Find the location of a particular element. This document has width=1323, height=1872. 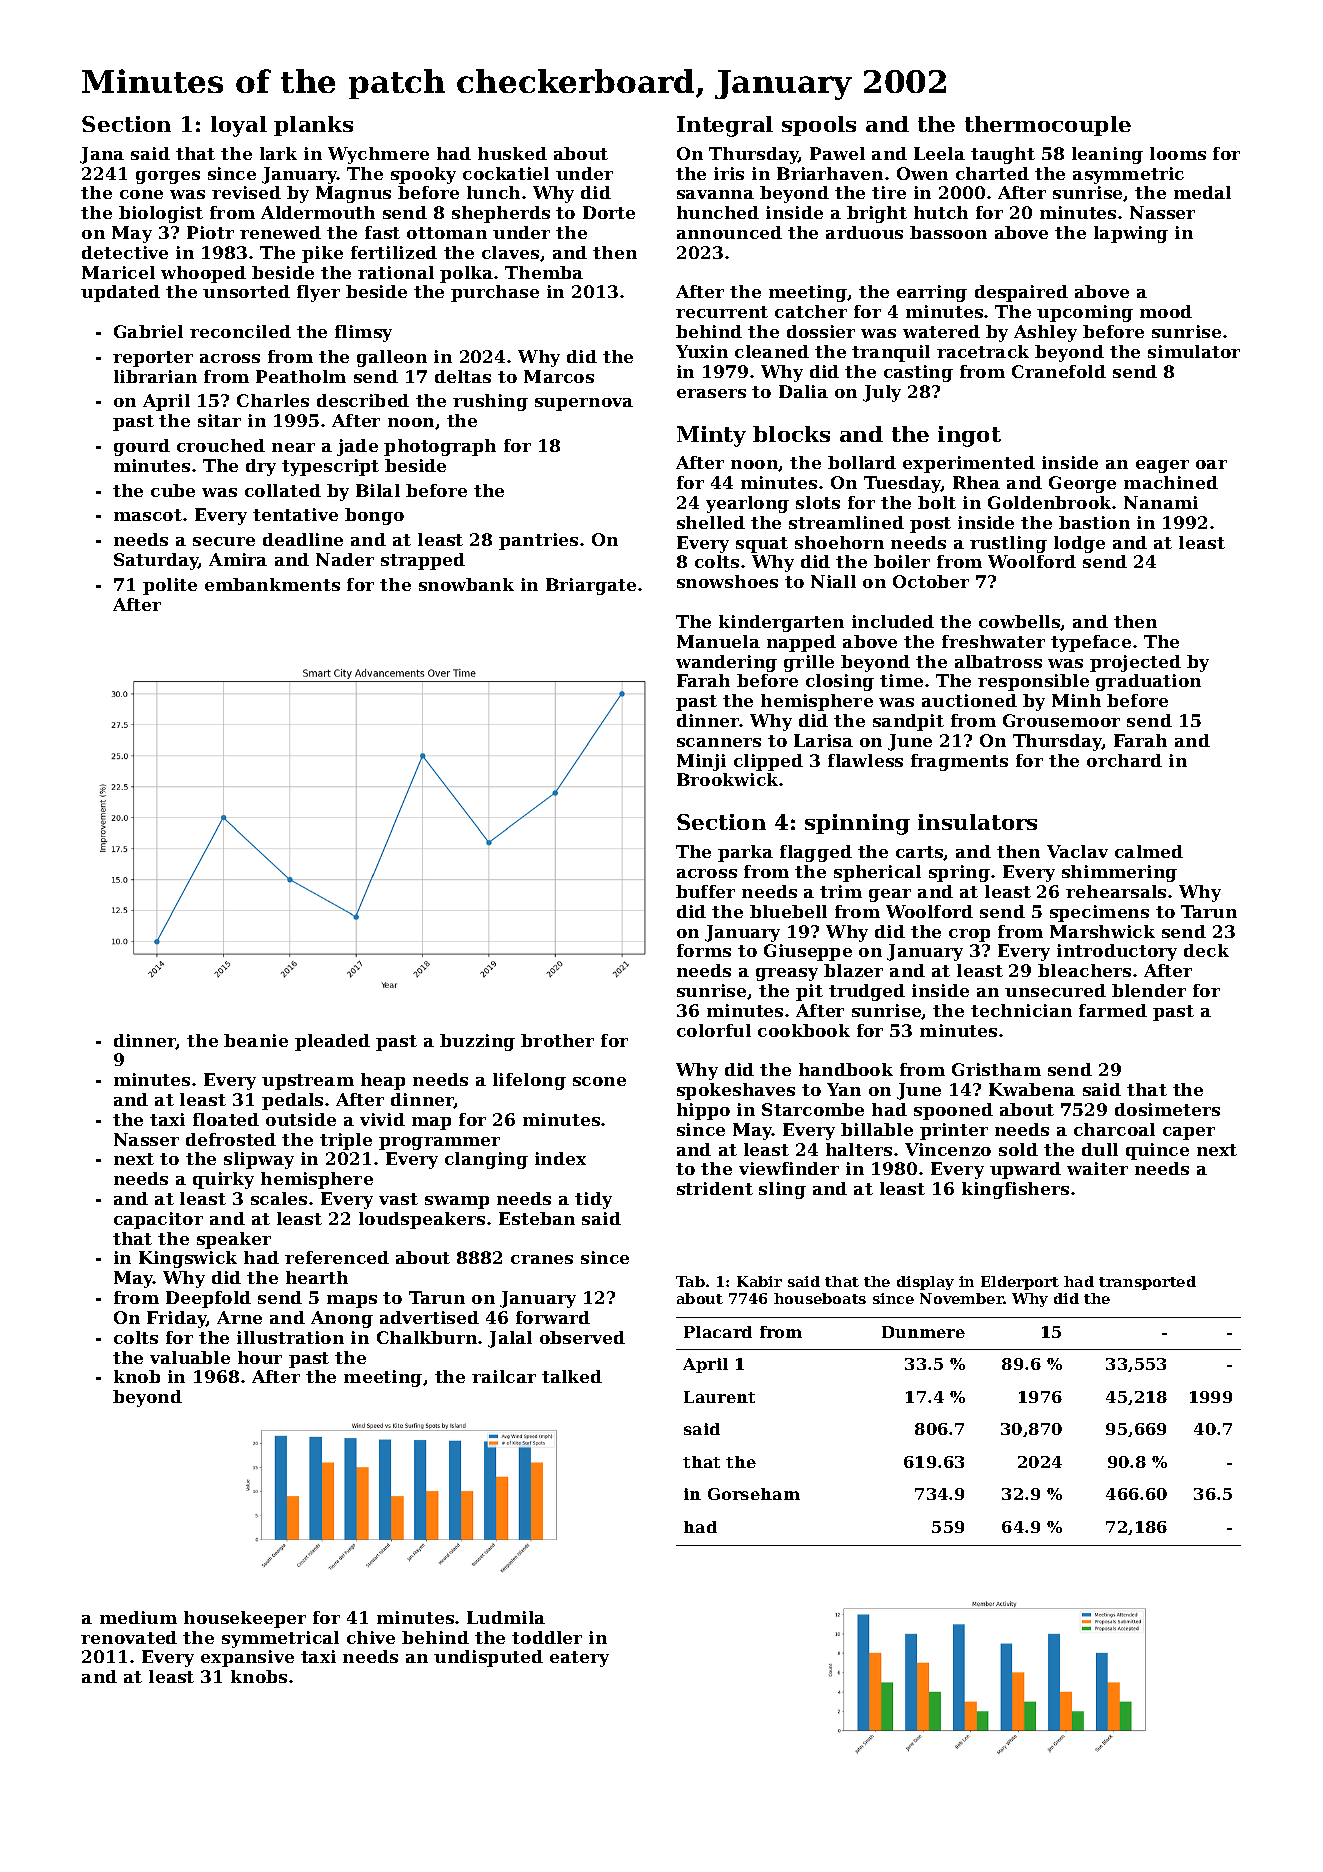

eager is located at coordinates (1162, 466).
